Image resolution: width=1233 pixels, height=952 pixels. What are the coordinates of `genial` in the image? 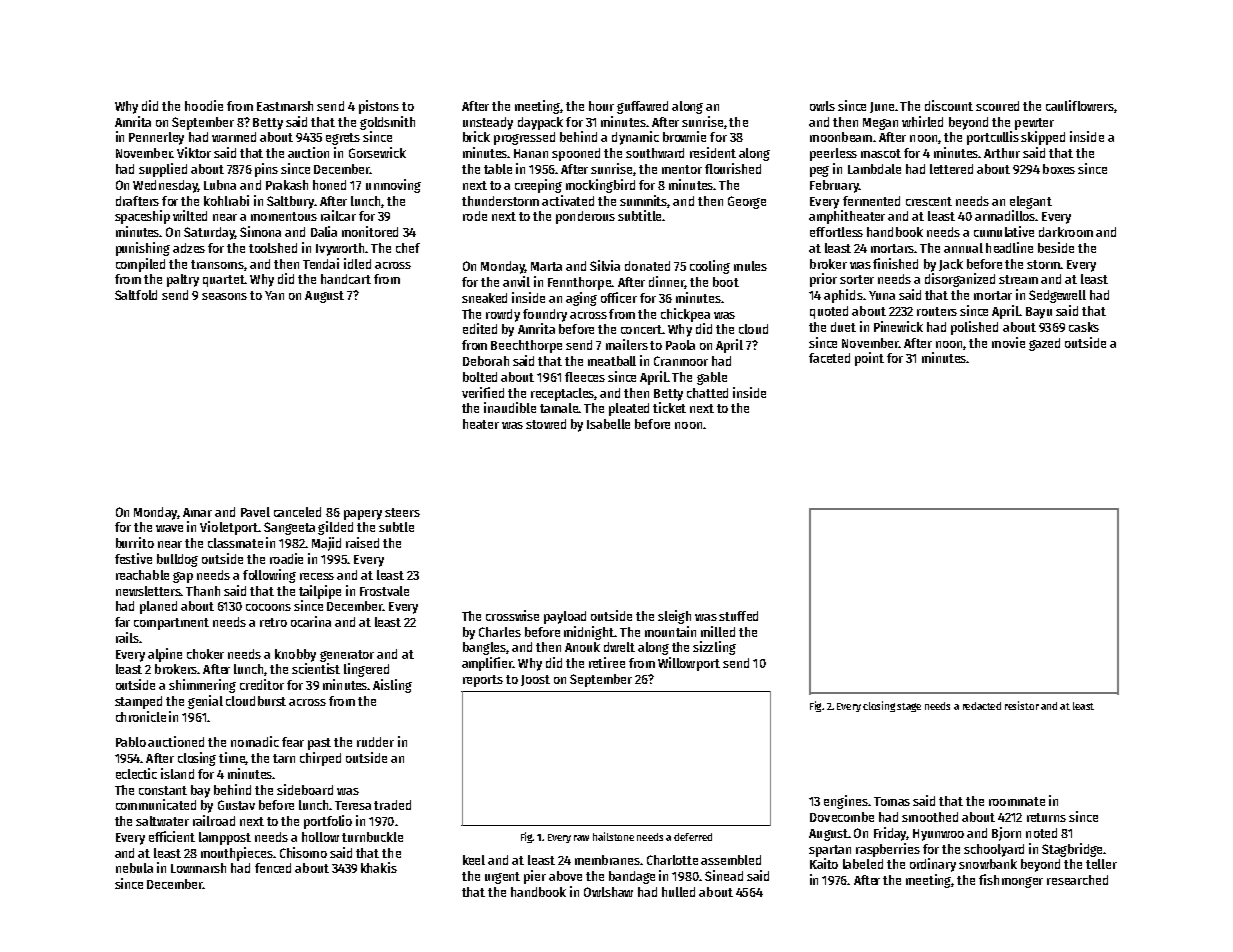 It's located at (205, 702).
